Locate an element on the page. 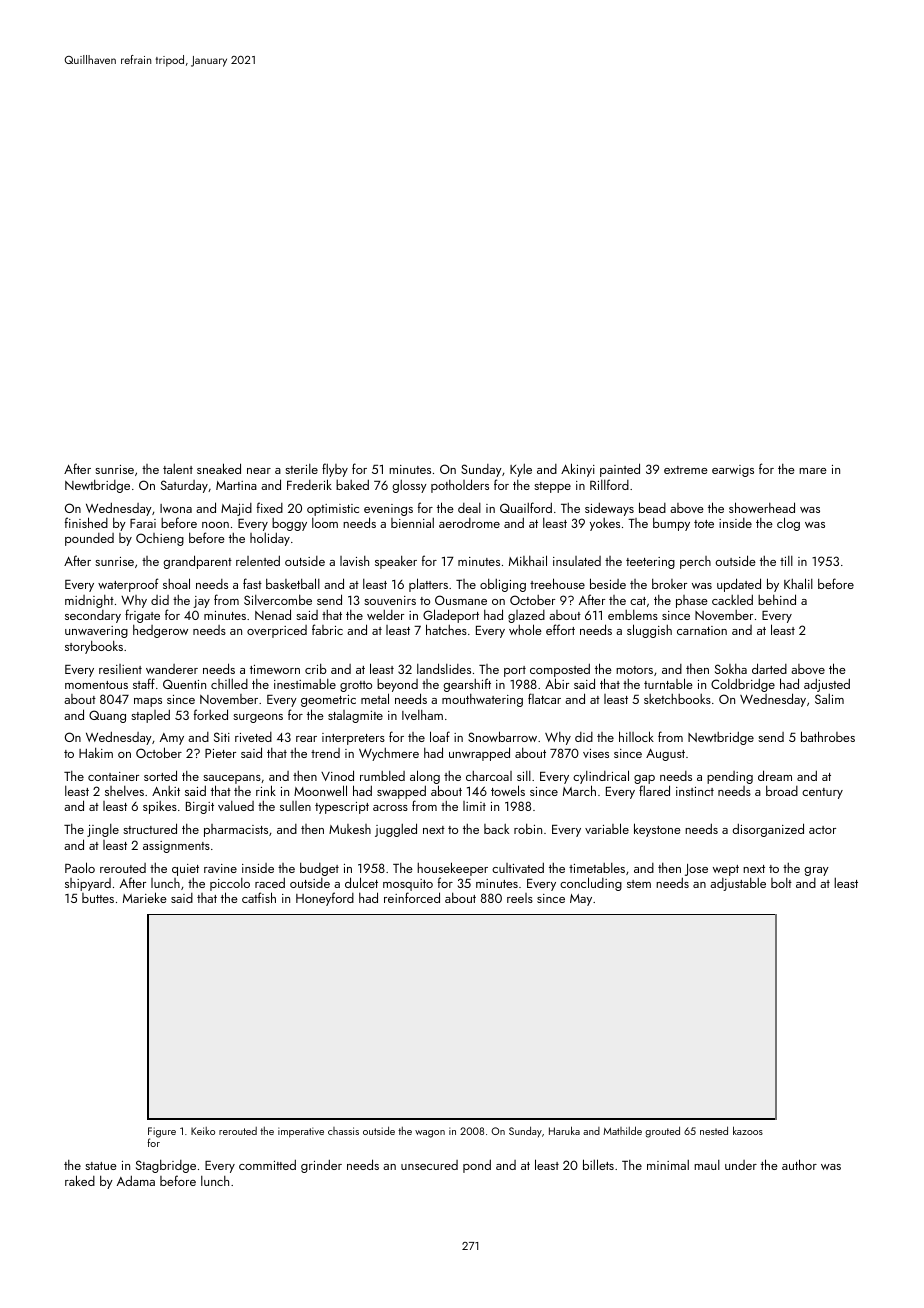 This page has height=1308, width=924. reinforced is located at coordinates (412, 897).
